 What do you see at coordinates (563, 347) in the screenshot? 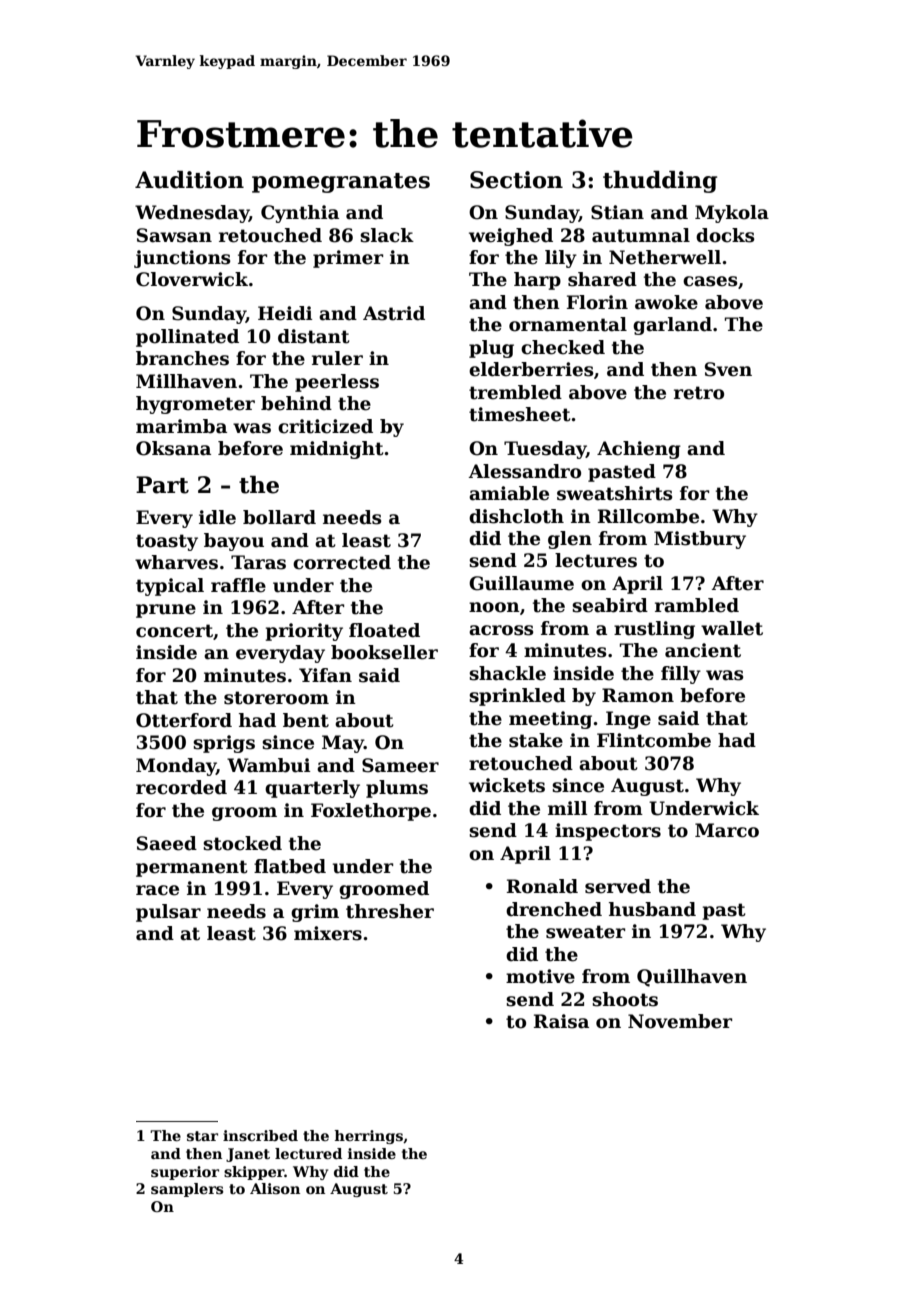
I see `checked` at bounding box center [563, 347].
